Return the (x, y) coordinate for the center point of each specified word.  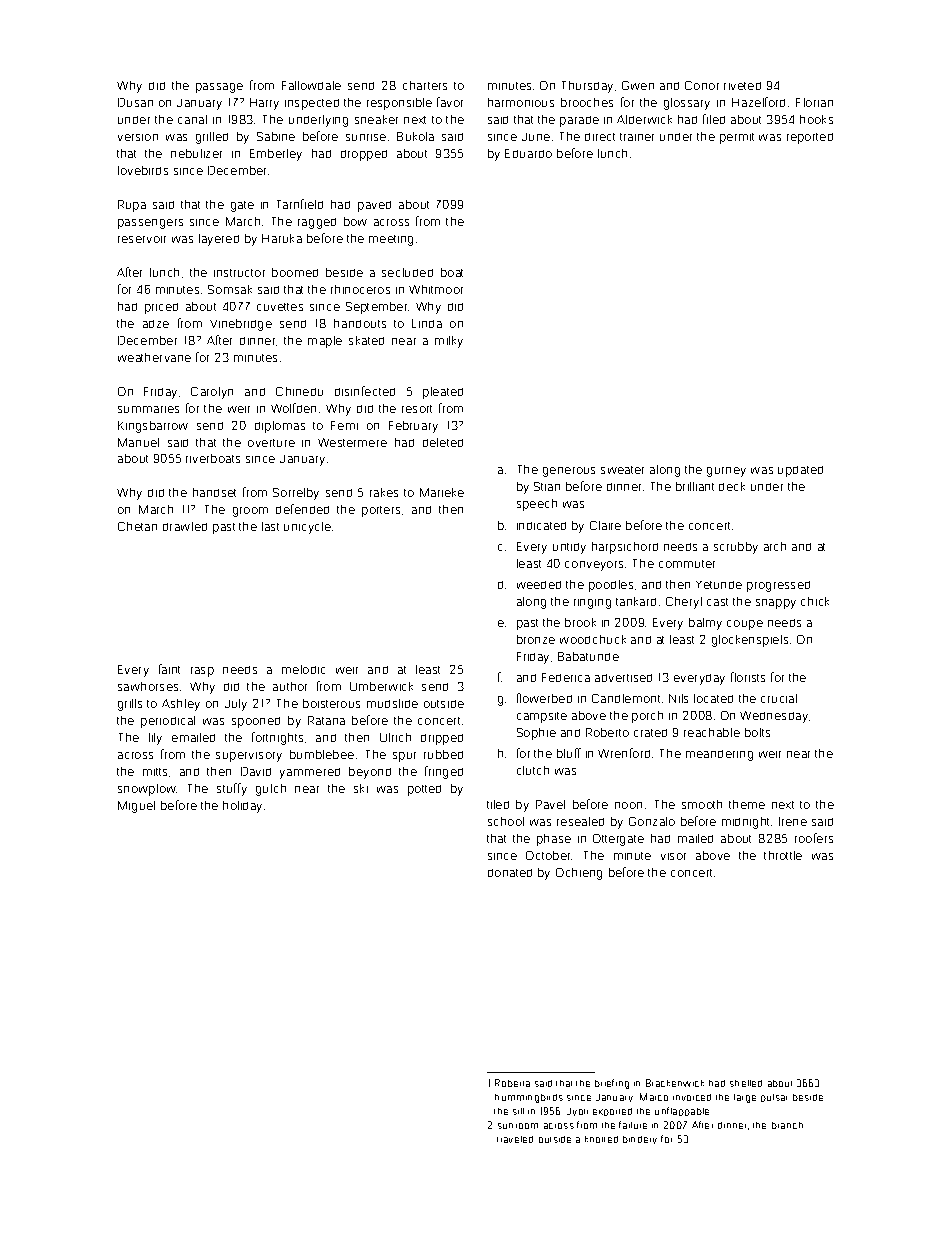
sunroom (518, 1126)
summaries (148, 409)
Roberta (512, 1083)
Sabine (276, 136)
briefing (612, 1084)
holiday (242, 807)
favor (450, 102)
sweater (622, 470)
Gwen (638, 85)
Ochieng (579, 874)
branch (787, 1125)
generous (569, 472)
